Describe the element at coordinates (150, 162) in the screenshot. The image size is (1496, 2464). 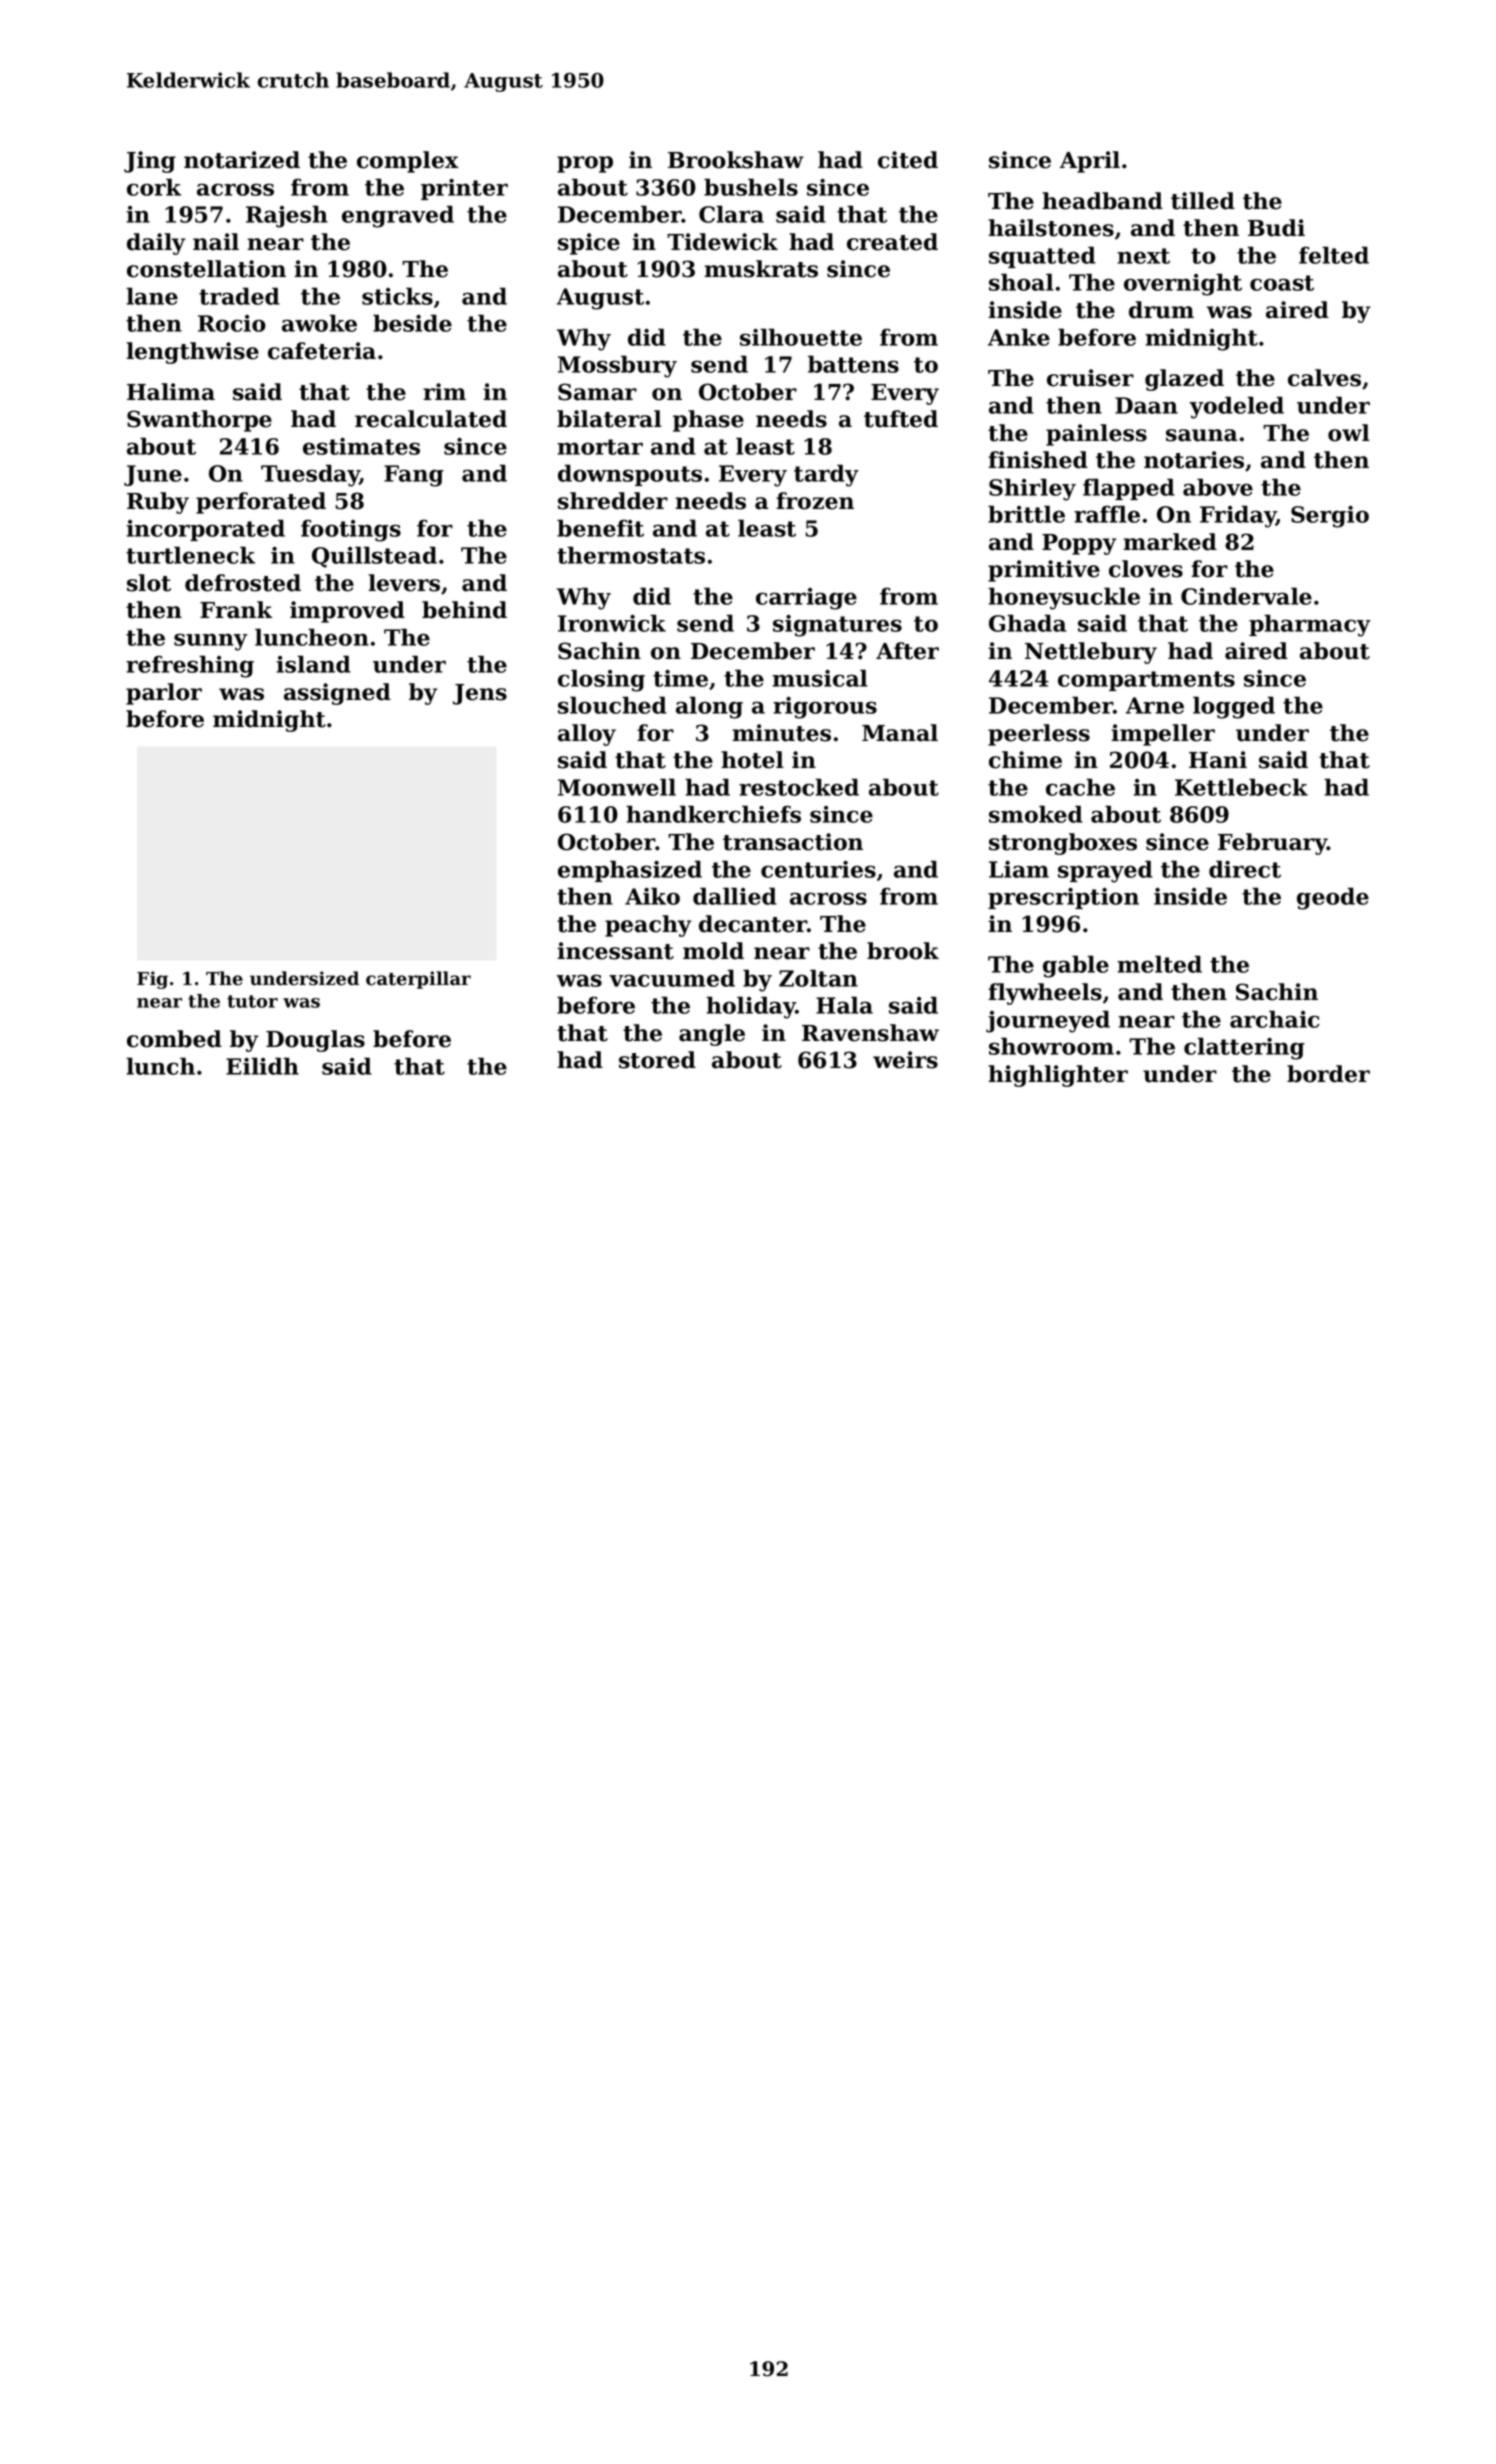
I see `Jing` at that location.
